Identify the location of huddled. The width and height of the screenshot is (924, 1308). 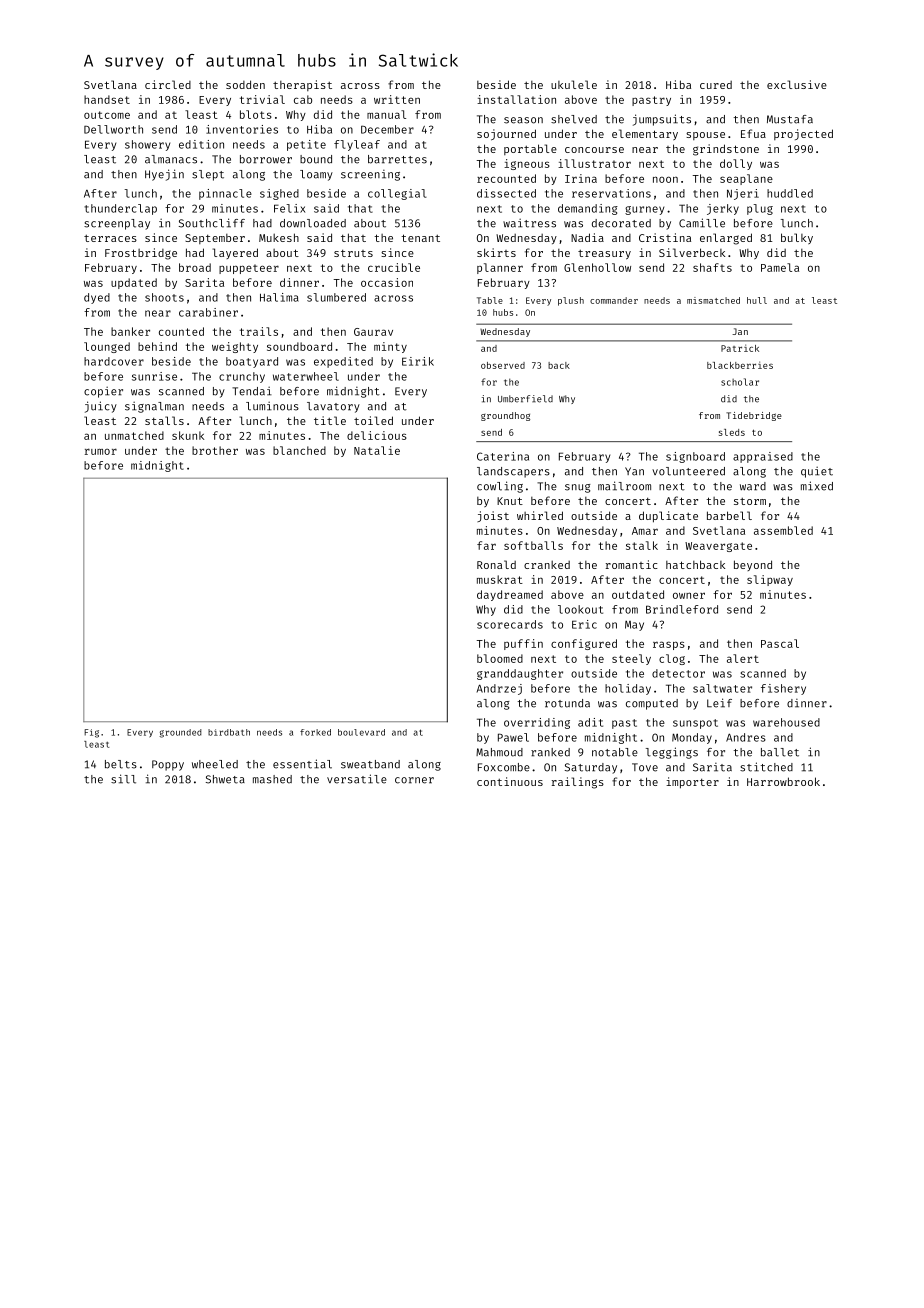
(790, 193).
